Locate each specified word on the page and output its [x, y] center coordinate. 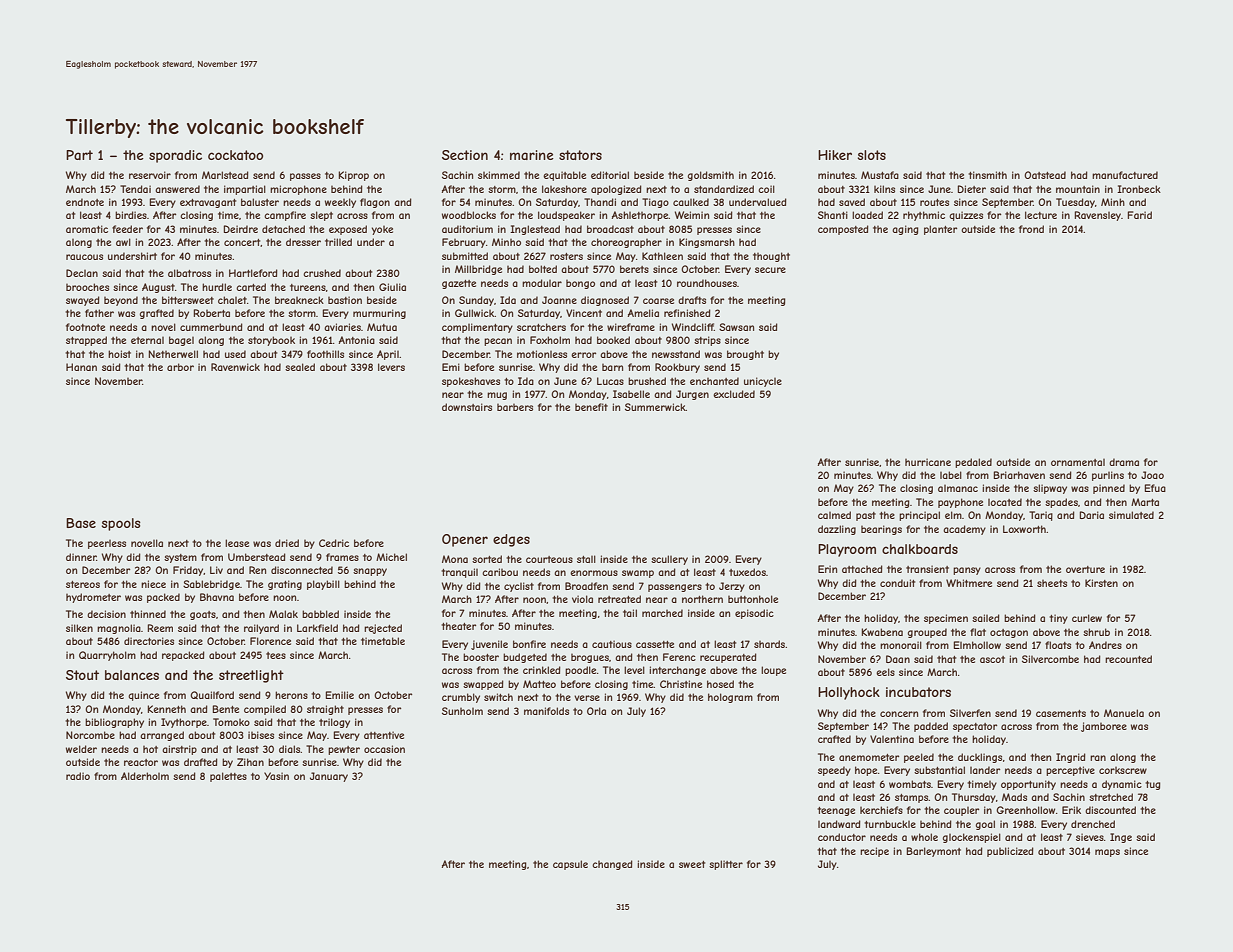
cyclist [519, 587]
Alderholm [145, 776]
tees [276, 655]
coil [766, 189]
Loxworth [1024, 529]
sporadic [175, 156]
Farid [1139, 215]
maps [1107, 853]
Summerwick [655, 407]
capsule [570, 865]
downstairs [467, 407]
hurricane [928, 462]
